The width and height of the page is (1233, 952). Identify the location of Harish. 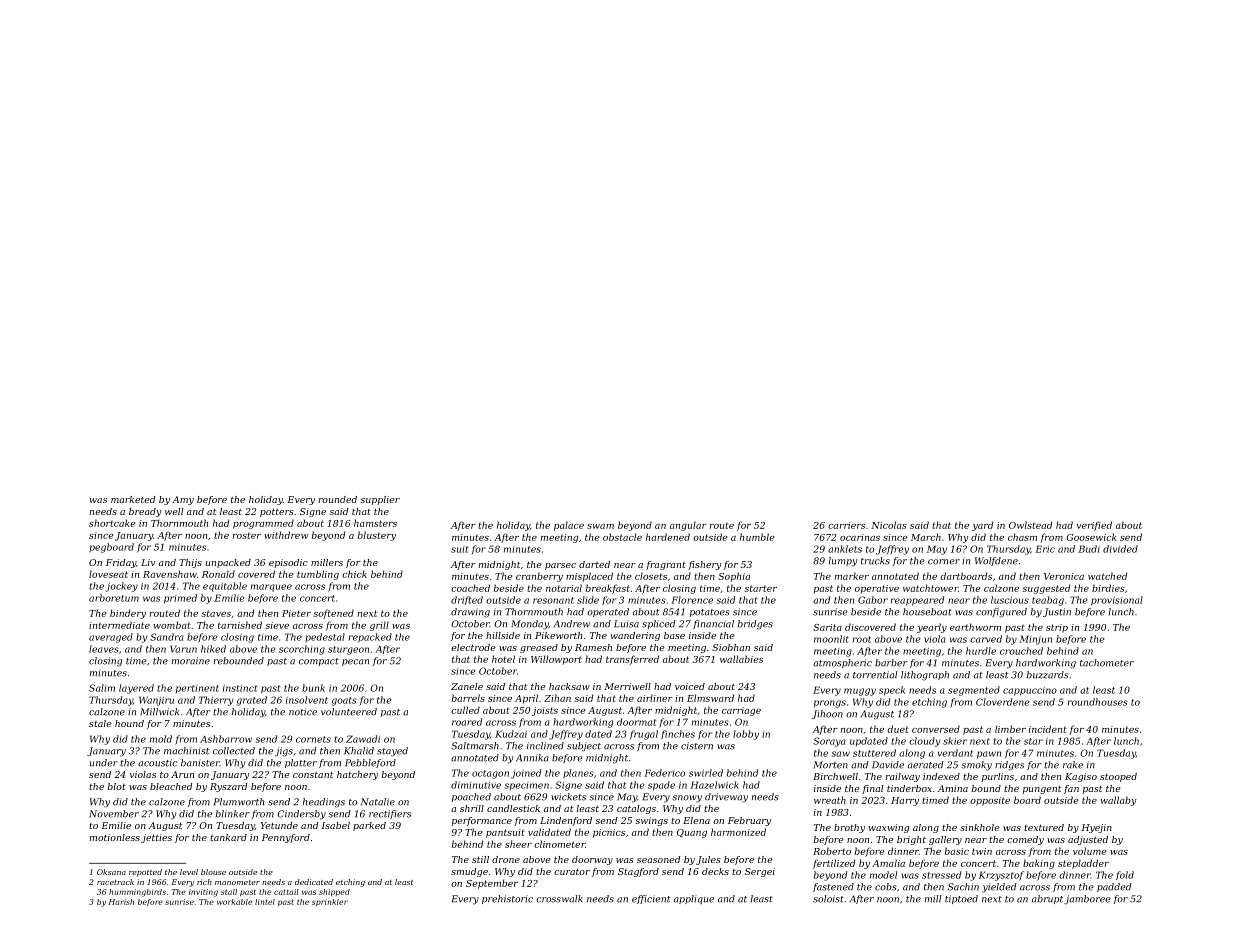
(121, 902).
